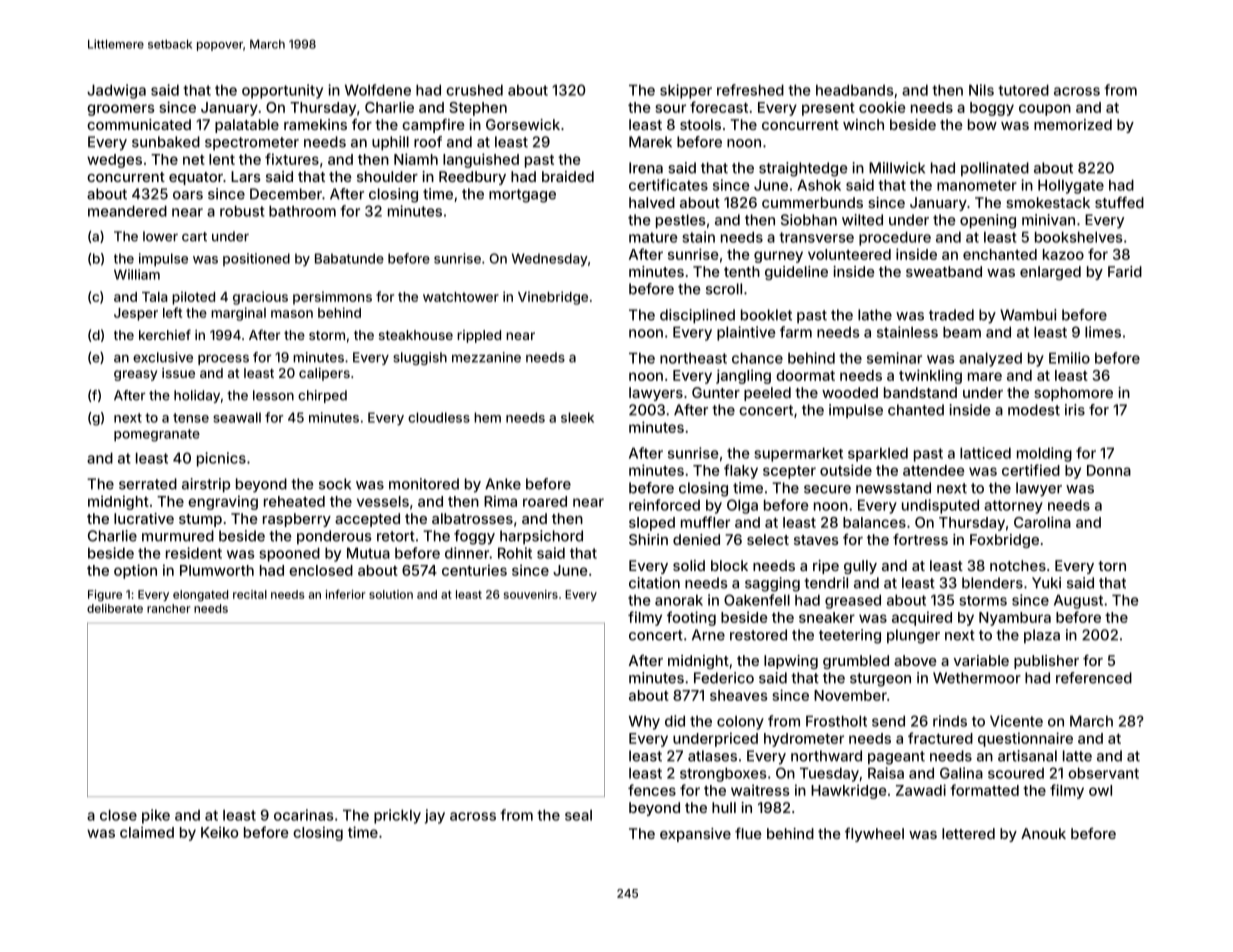  What do you see at coordinates (472, 178) in the screenshot?
I see `Reedbury` at bounding box center [472, 178].
